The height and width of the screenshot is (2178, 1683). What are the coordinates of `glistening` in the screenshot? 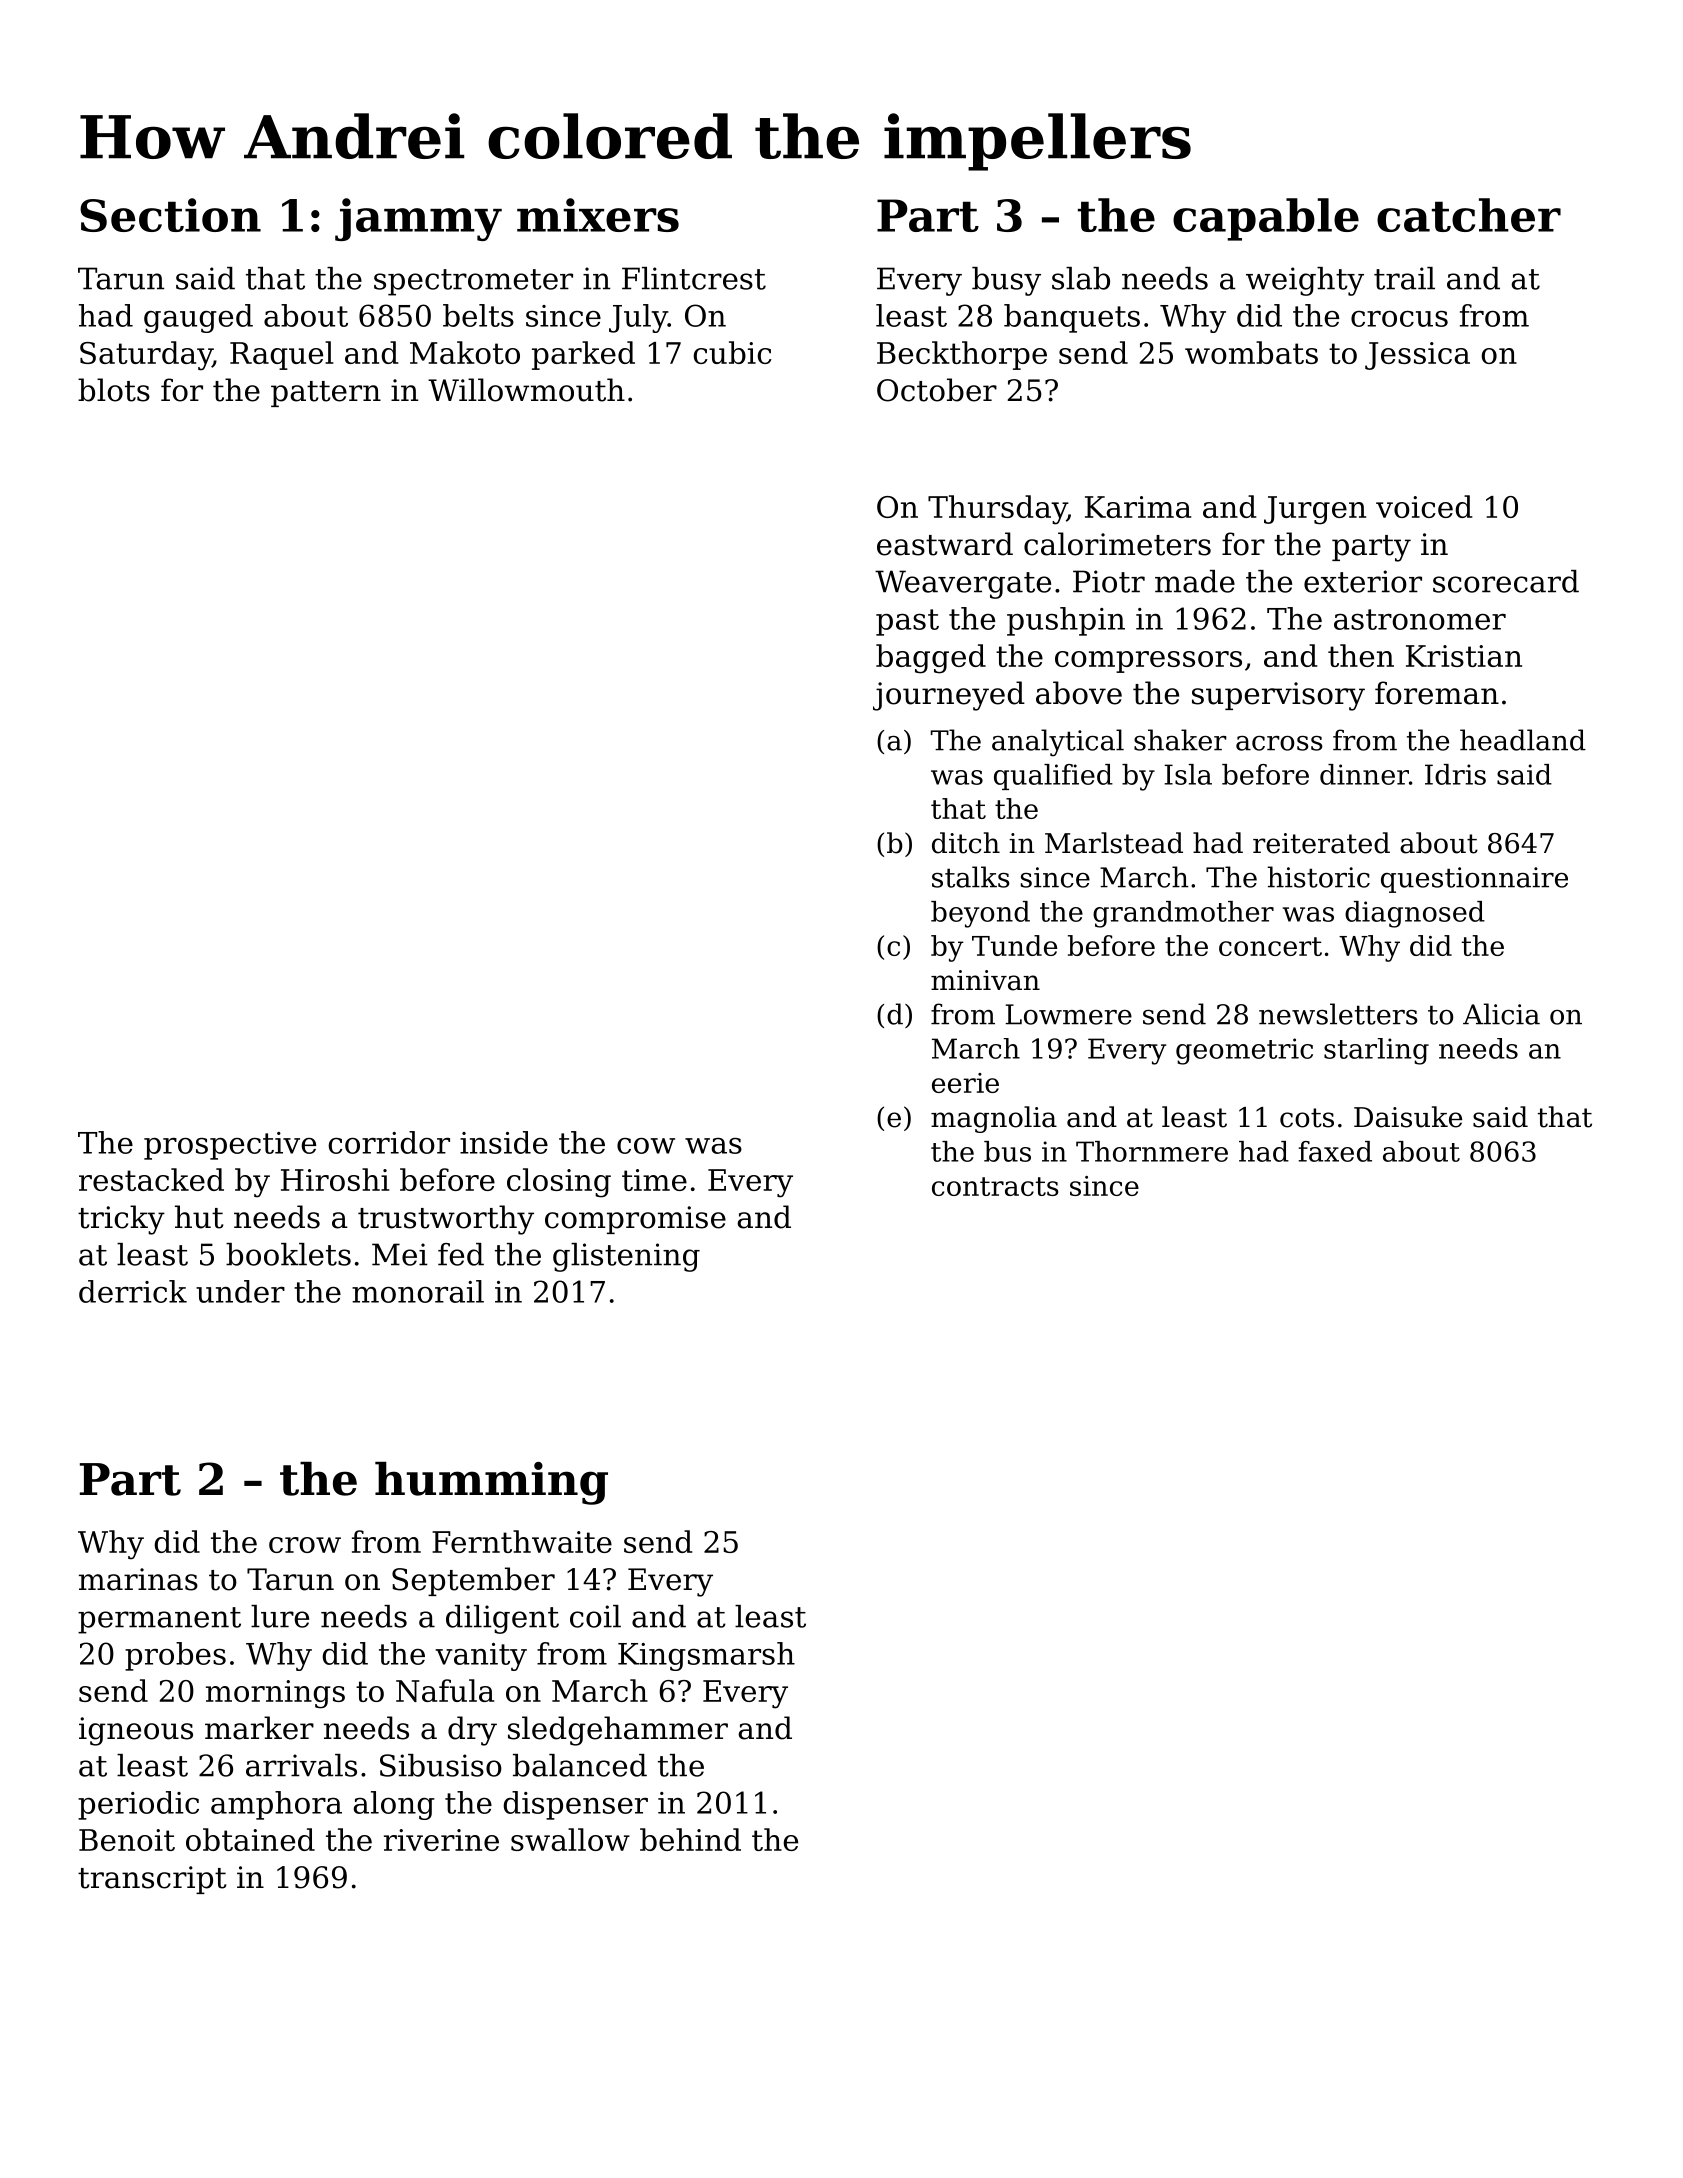 It's located at (626, 1257).
